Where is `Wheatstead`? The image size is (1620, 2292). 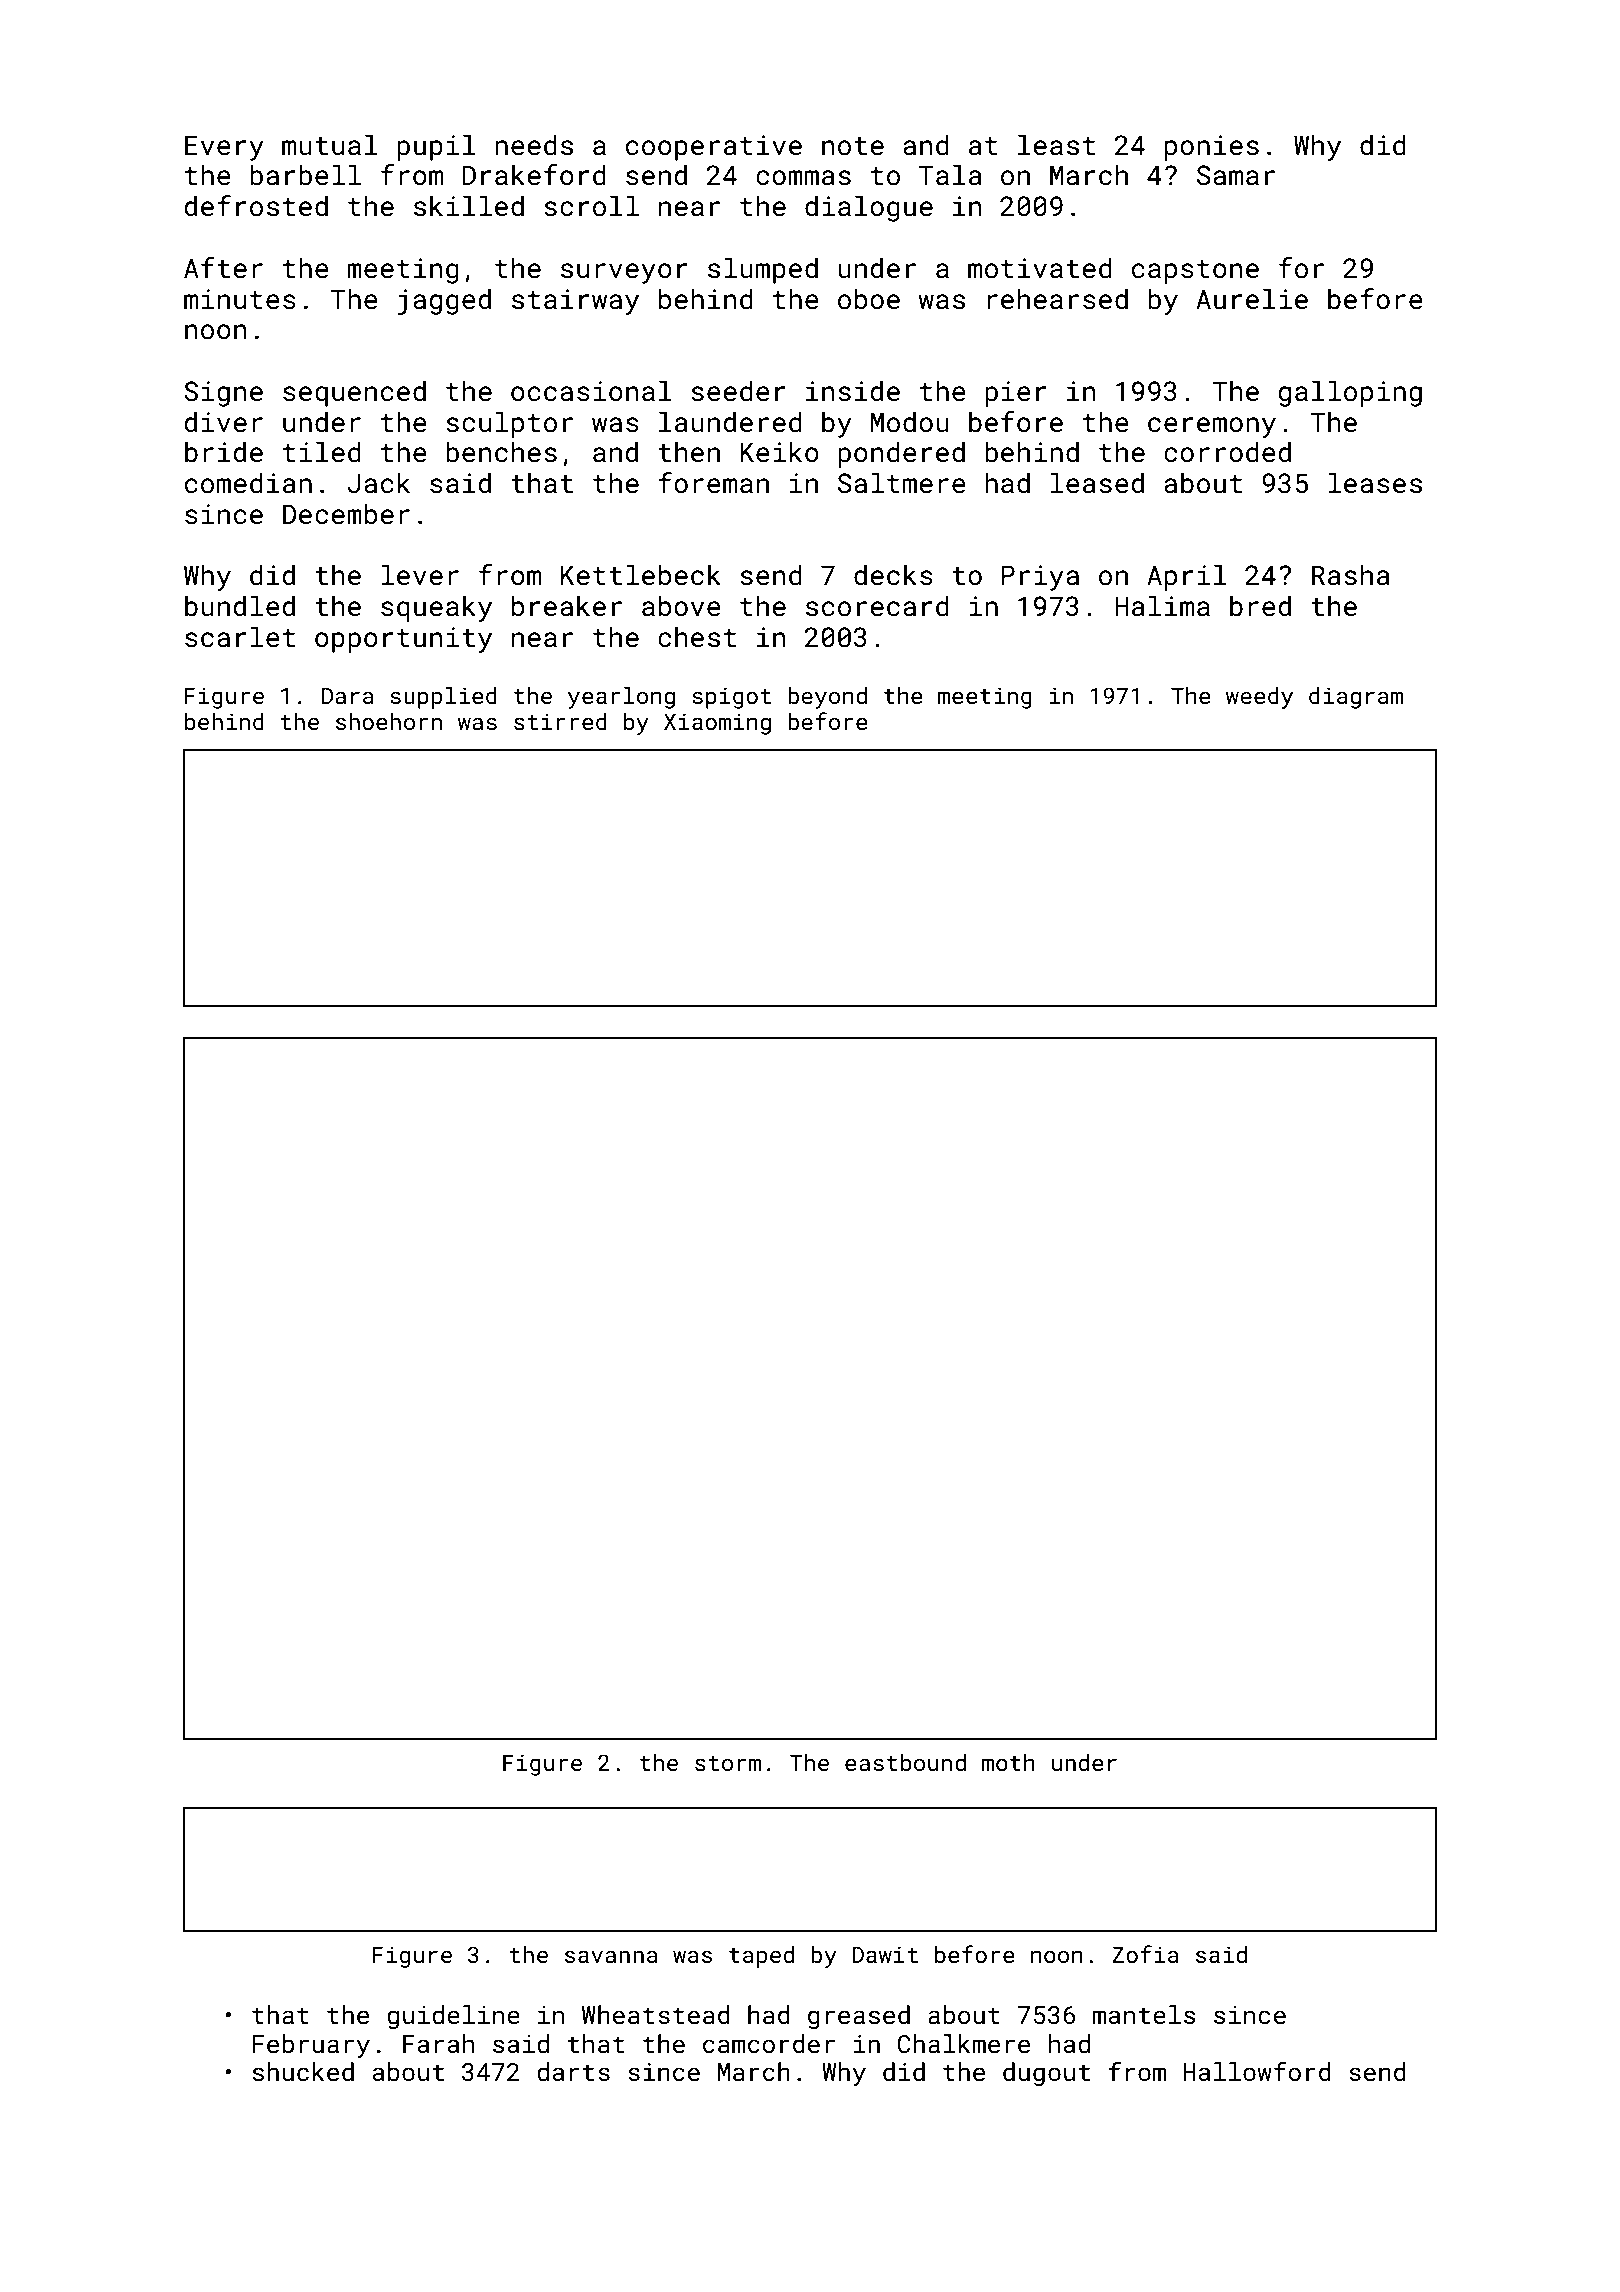
Wheatstead is located at coordinates (656, 2015).
